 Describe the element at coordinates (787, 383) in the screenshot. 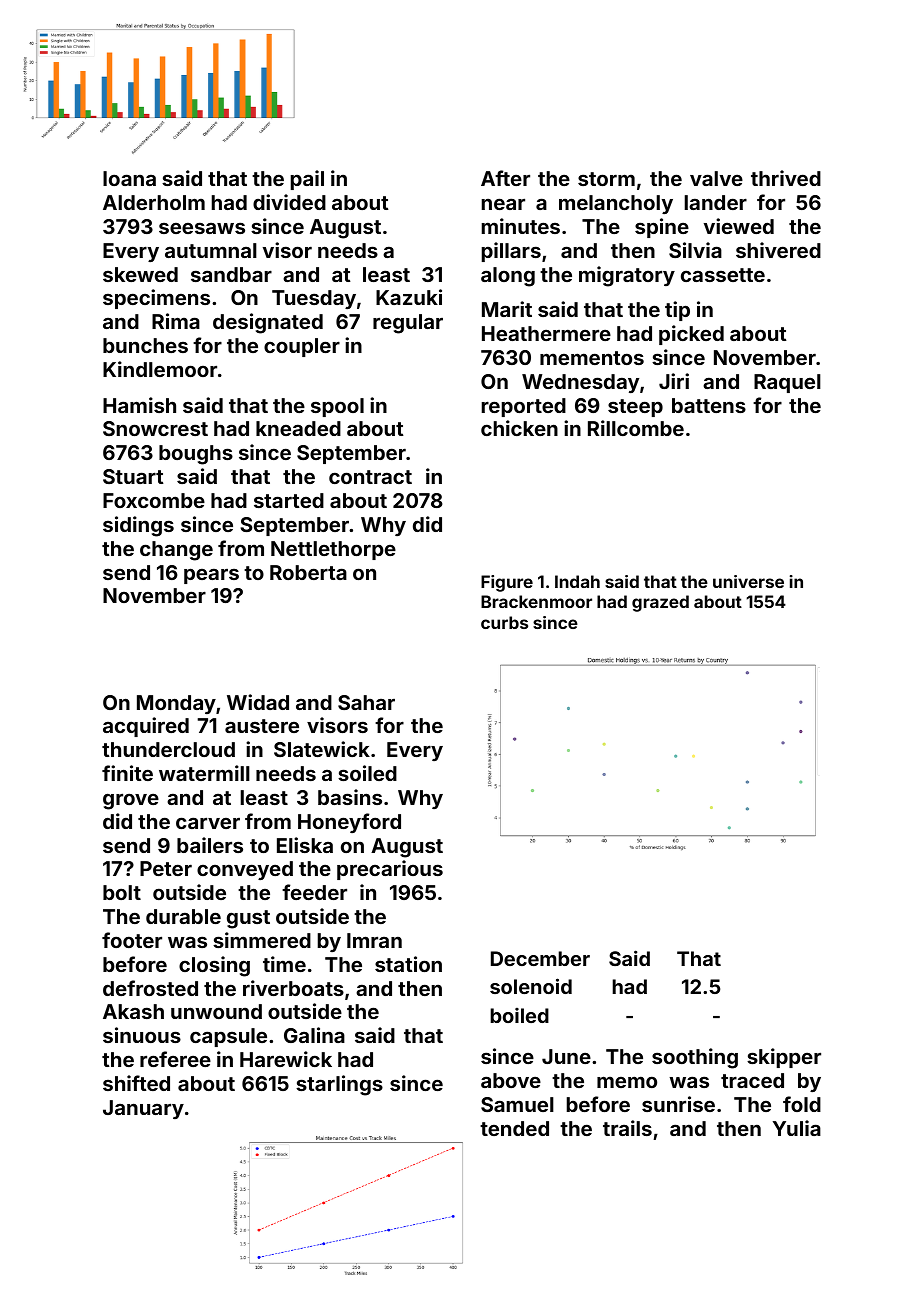

I see `Raquel` at that location.
